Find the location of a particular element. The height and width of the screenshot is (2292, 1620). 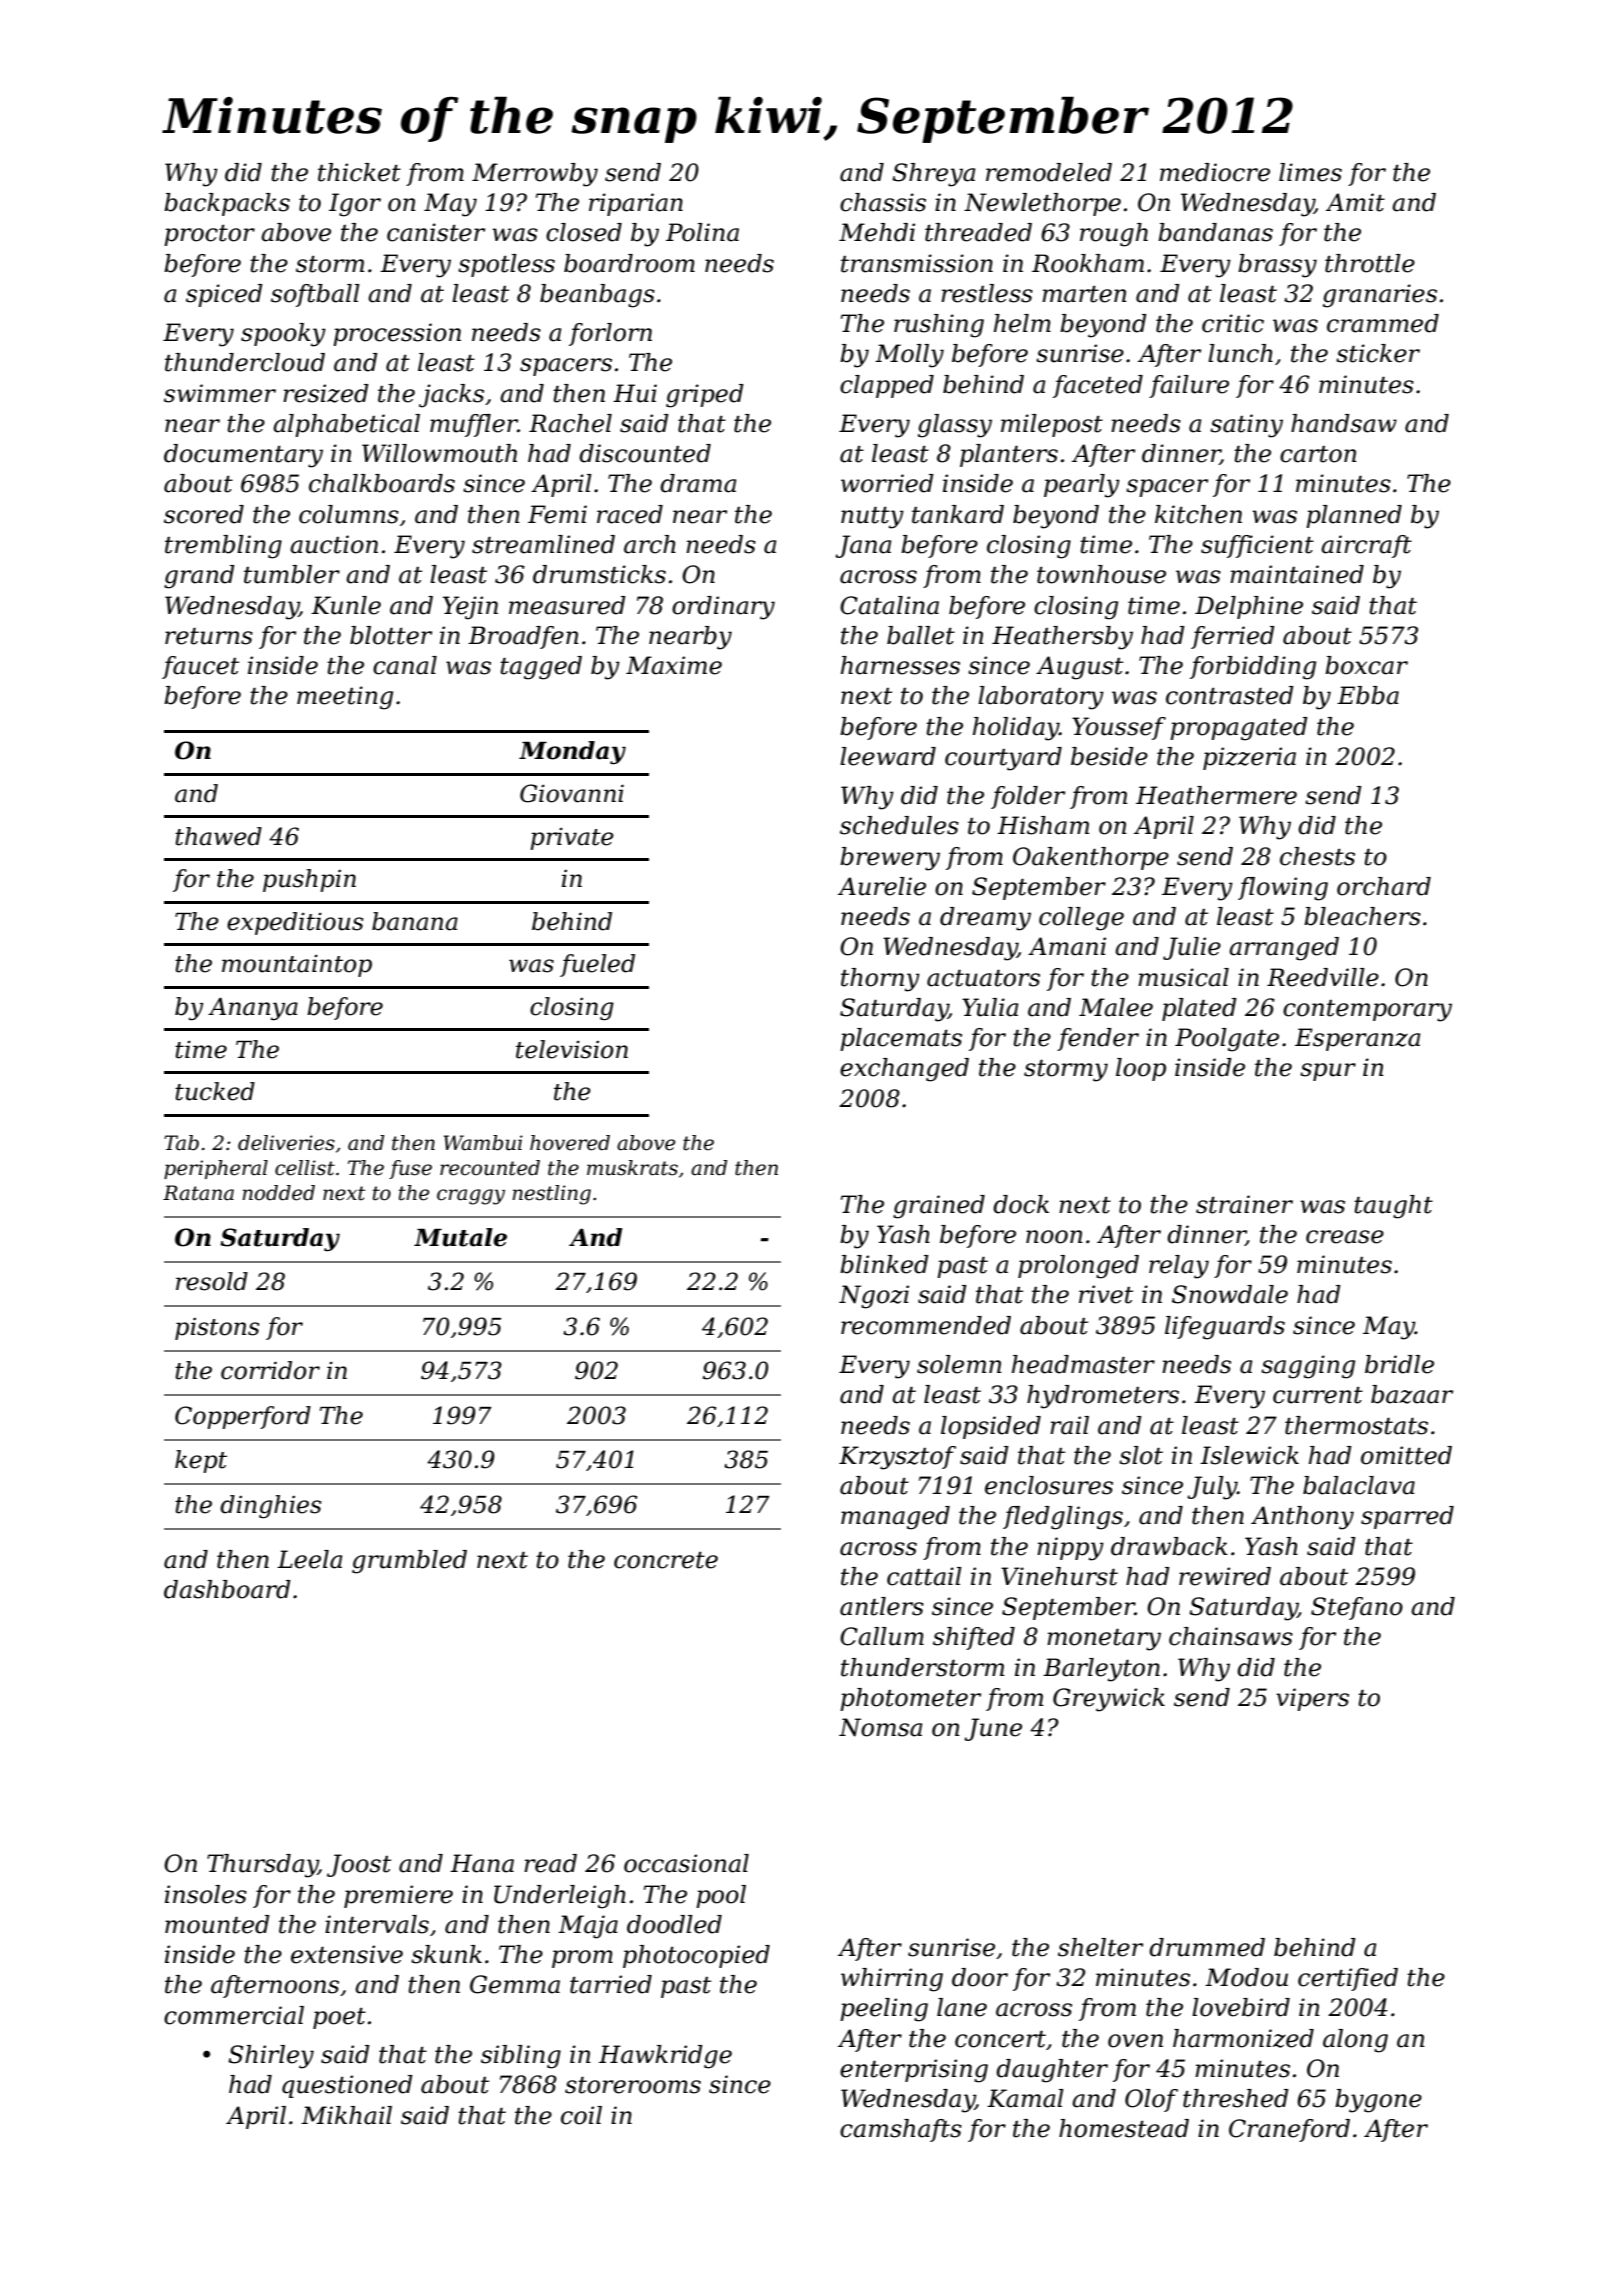

antlers is located at coordinates (882, 1606).
